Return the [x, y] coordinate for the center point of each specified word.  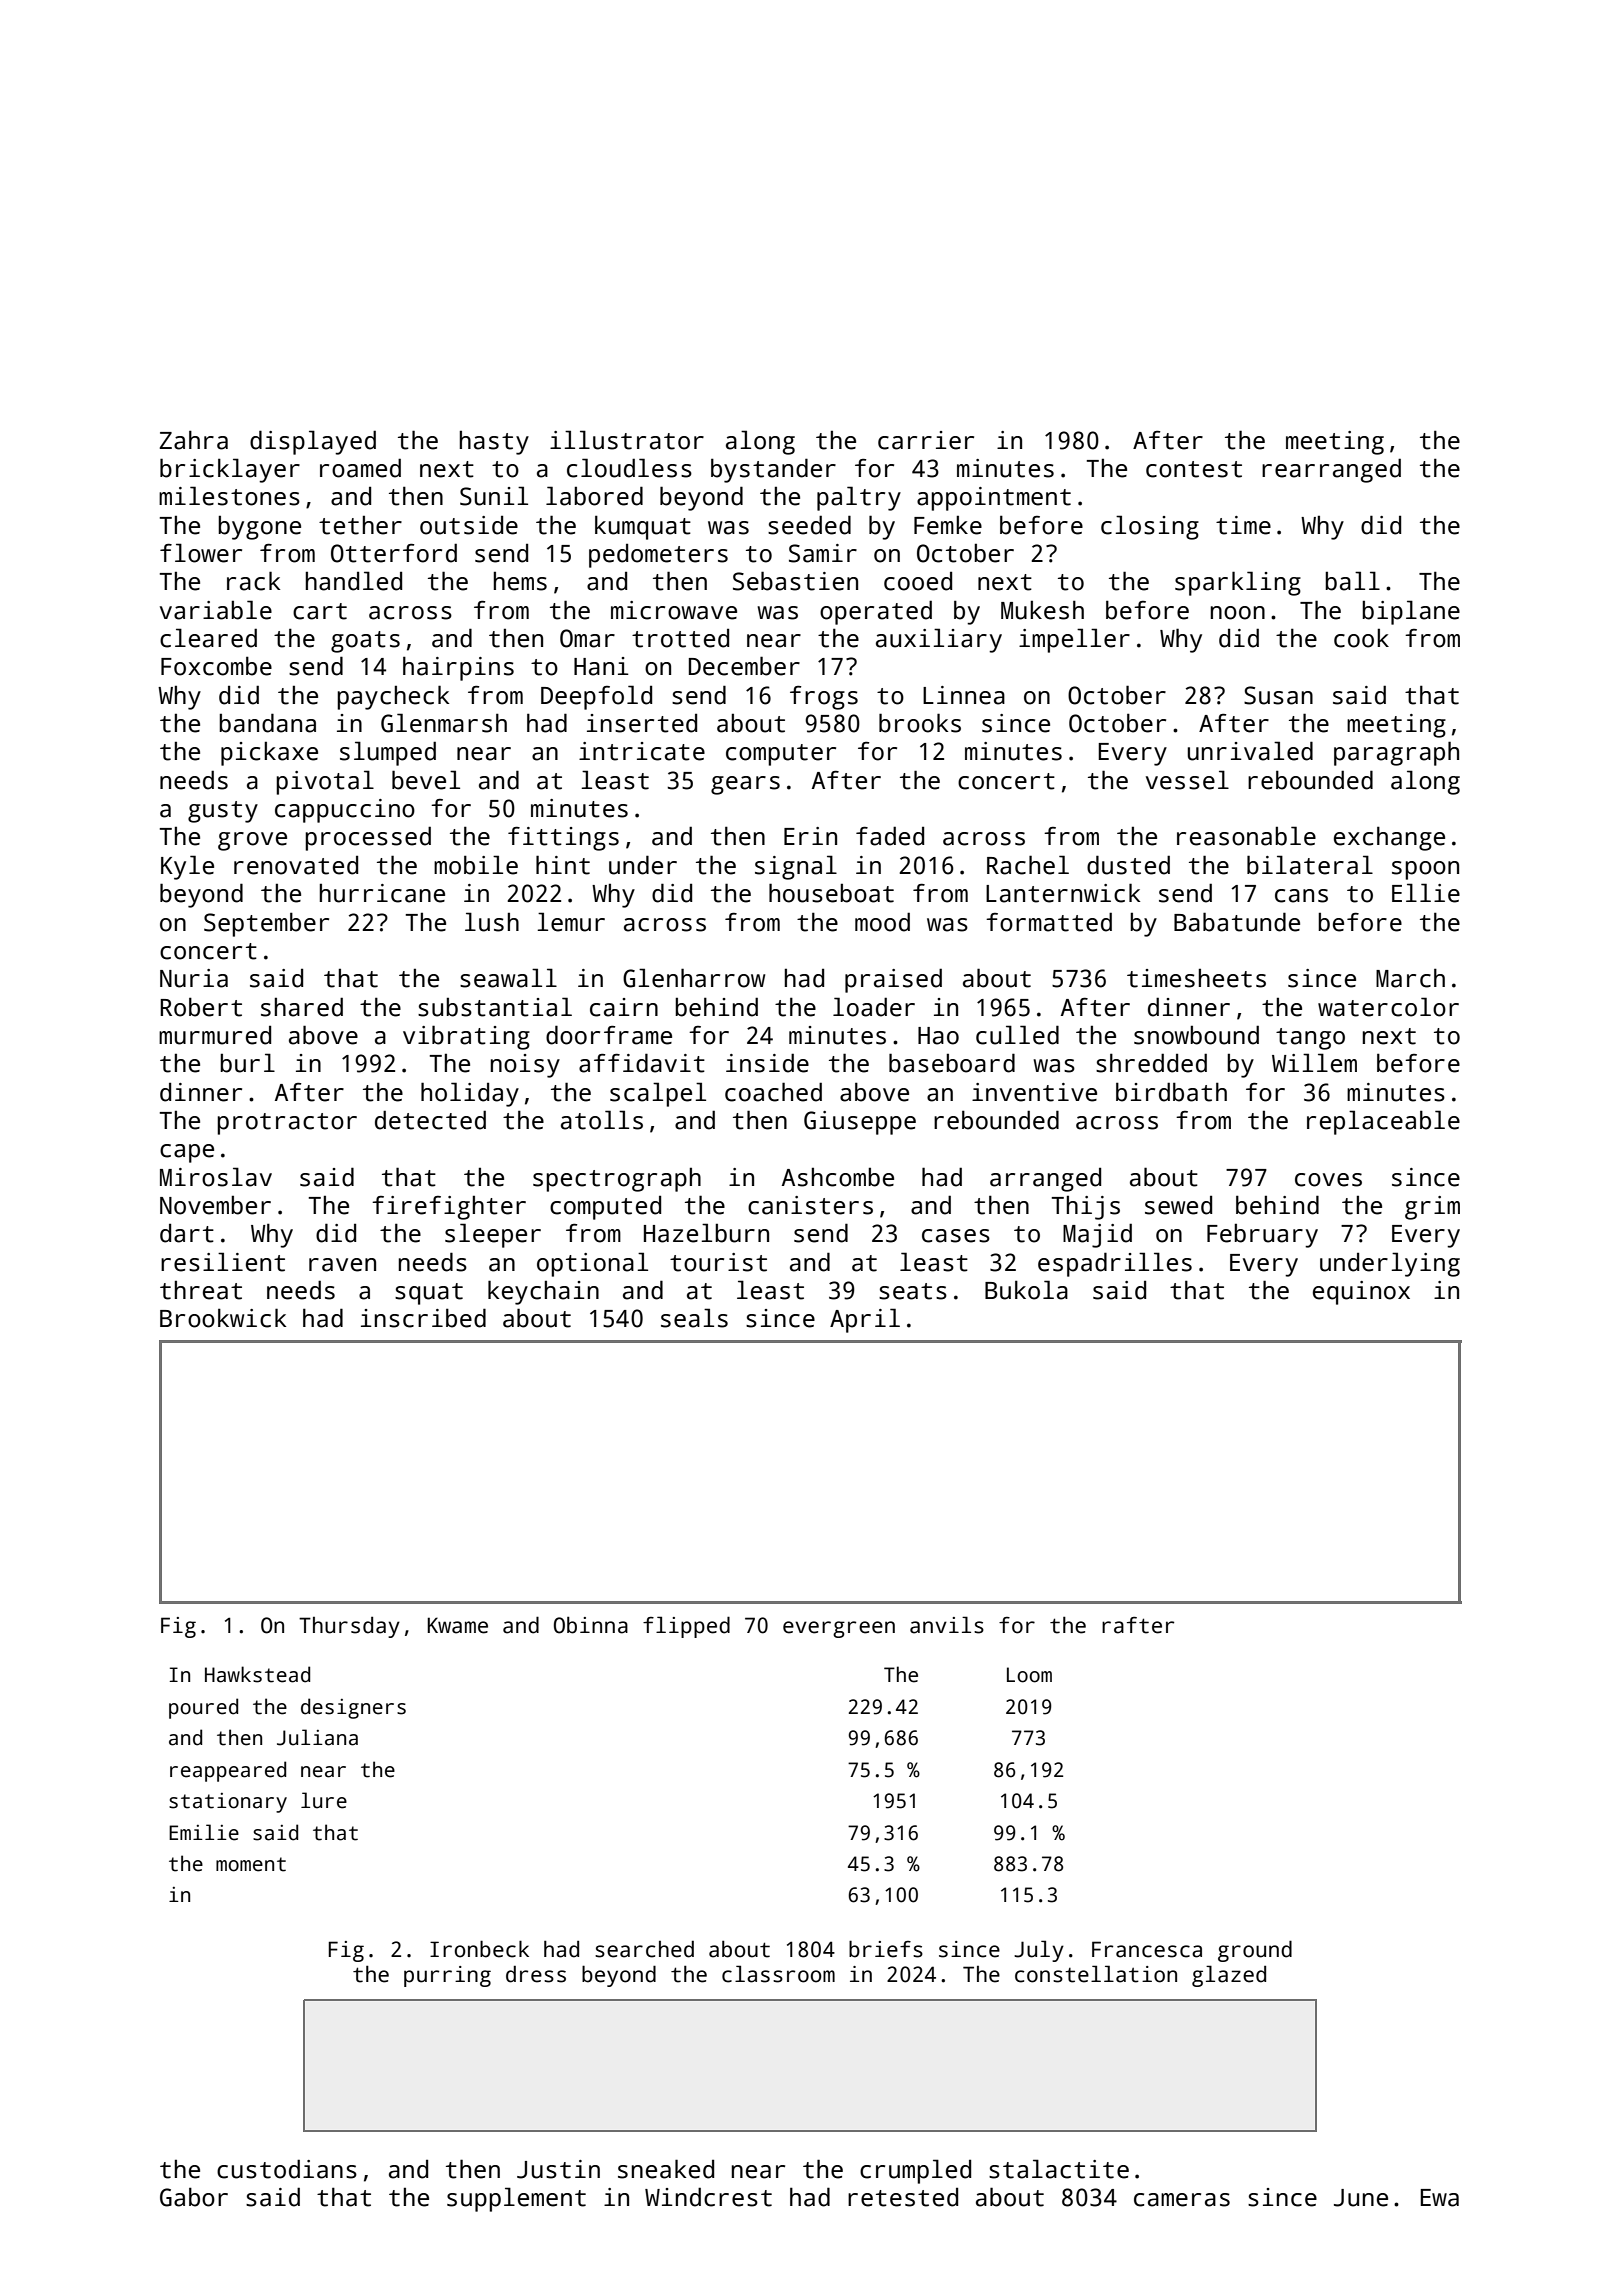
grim [1432, 1208]
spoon [1425, 870]
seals [694, 1318]
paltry [859, 498]
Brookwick [223, 1318]
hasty [494, 443]
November [215, 1205]
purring [447, 1976]
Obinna [591, 1625]
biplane [1411, 612]
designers [353, 1708]
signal [796, 867]
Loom [1029, 1675]
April [865, 1320]
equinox [1361, 1293]
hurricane [382, 893]
